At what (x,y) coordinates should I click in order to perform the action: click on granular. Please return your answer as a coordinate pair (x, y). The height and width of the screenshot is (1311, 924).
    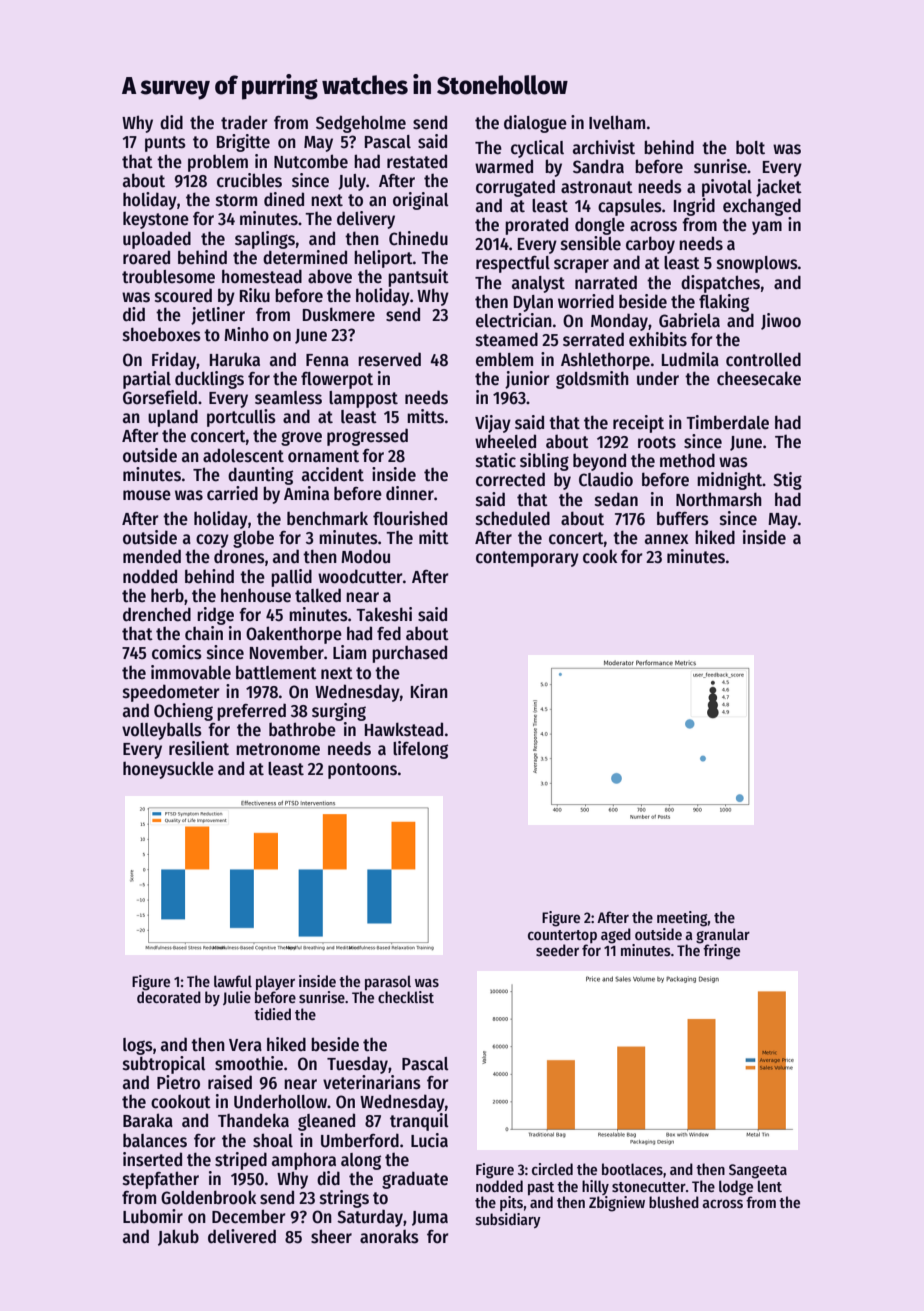
    Looking at the image, I should click on (723, 935).
